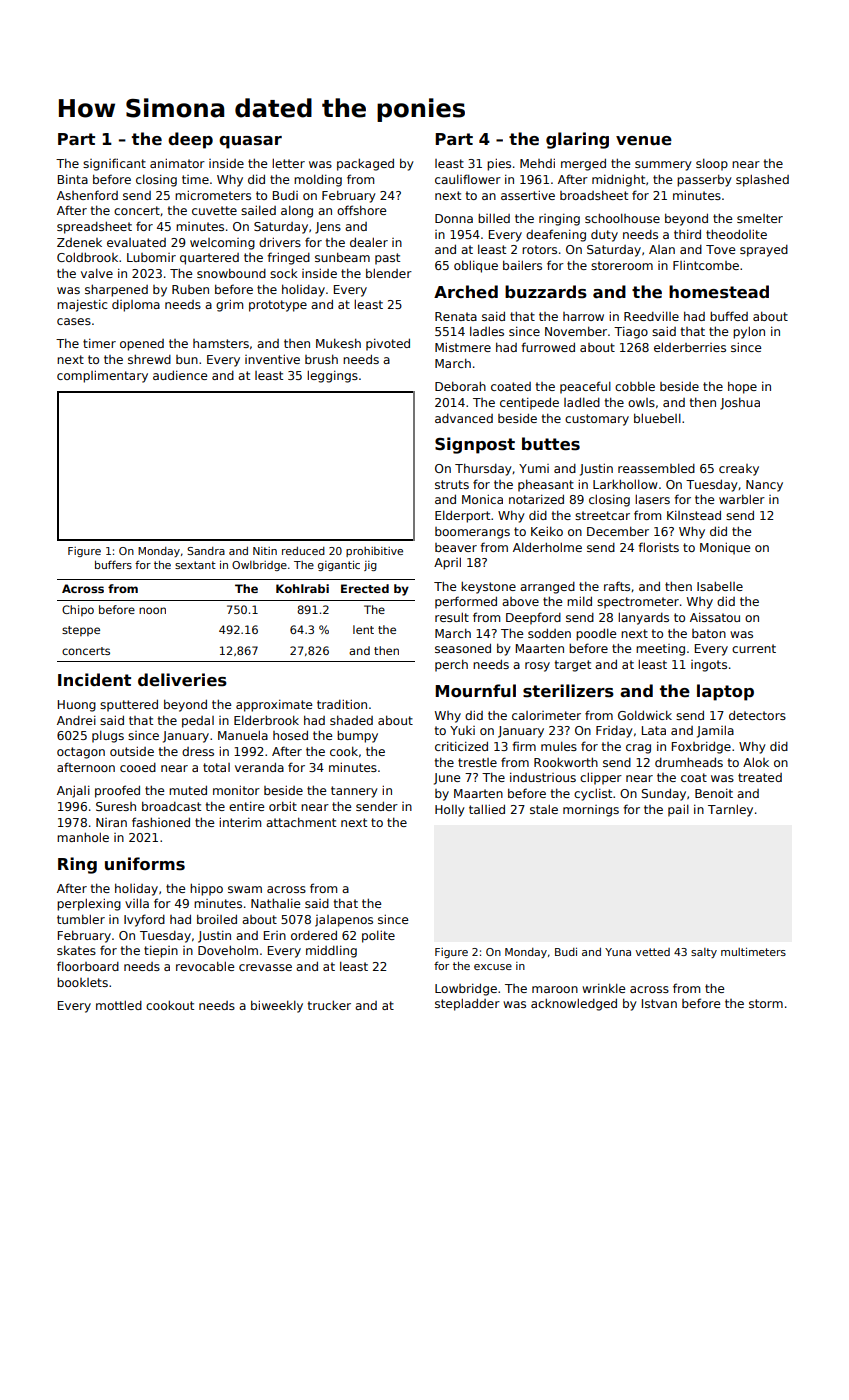 Image resolution: width=849 pixels, height=1400 pixels. I want to click on venue, so click(644, 141).
